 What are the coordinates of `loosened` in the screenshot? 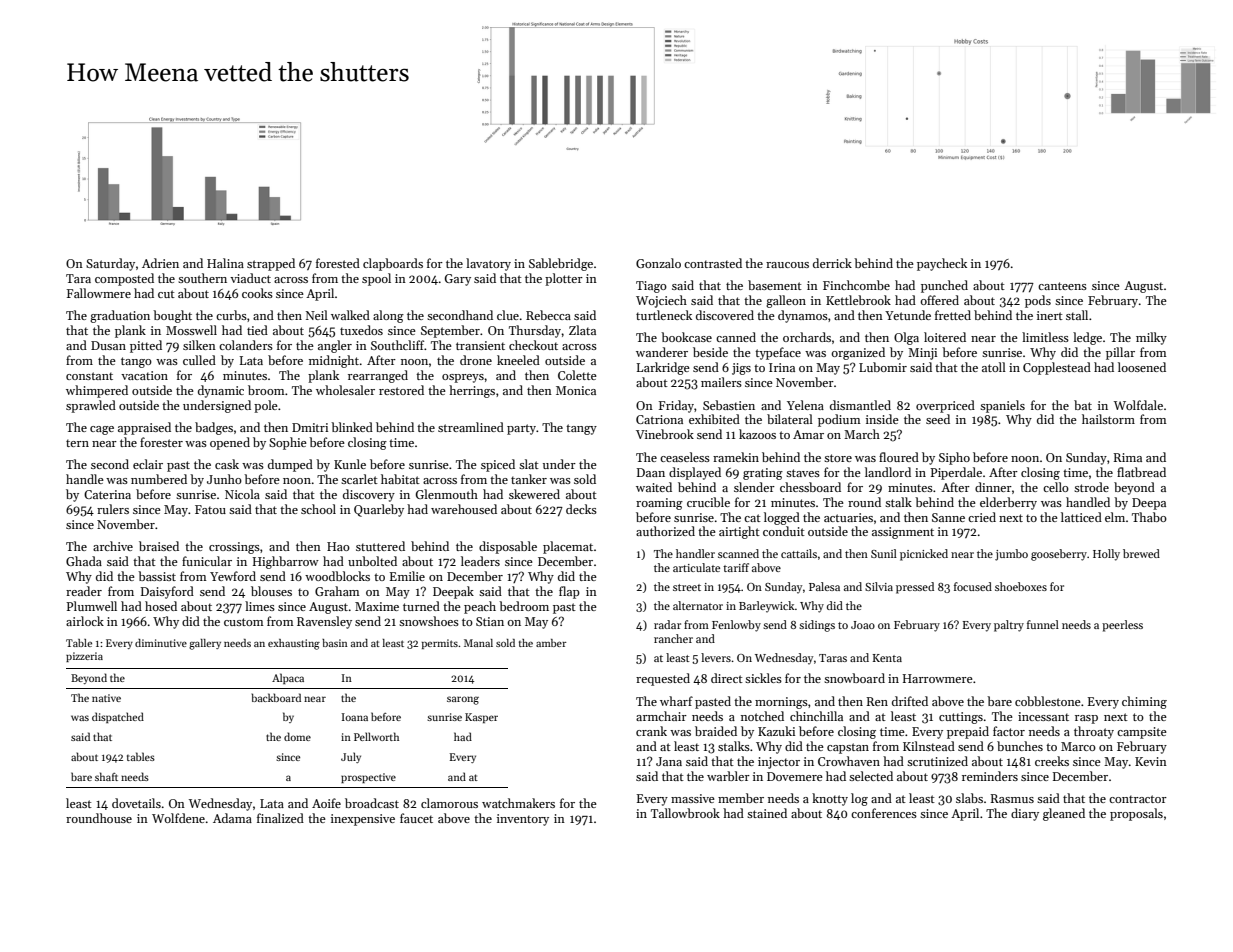 It's located at (1142, 367).
